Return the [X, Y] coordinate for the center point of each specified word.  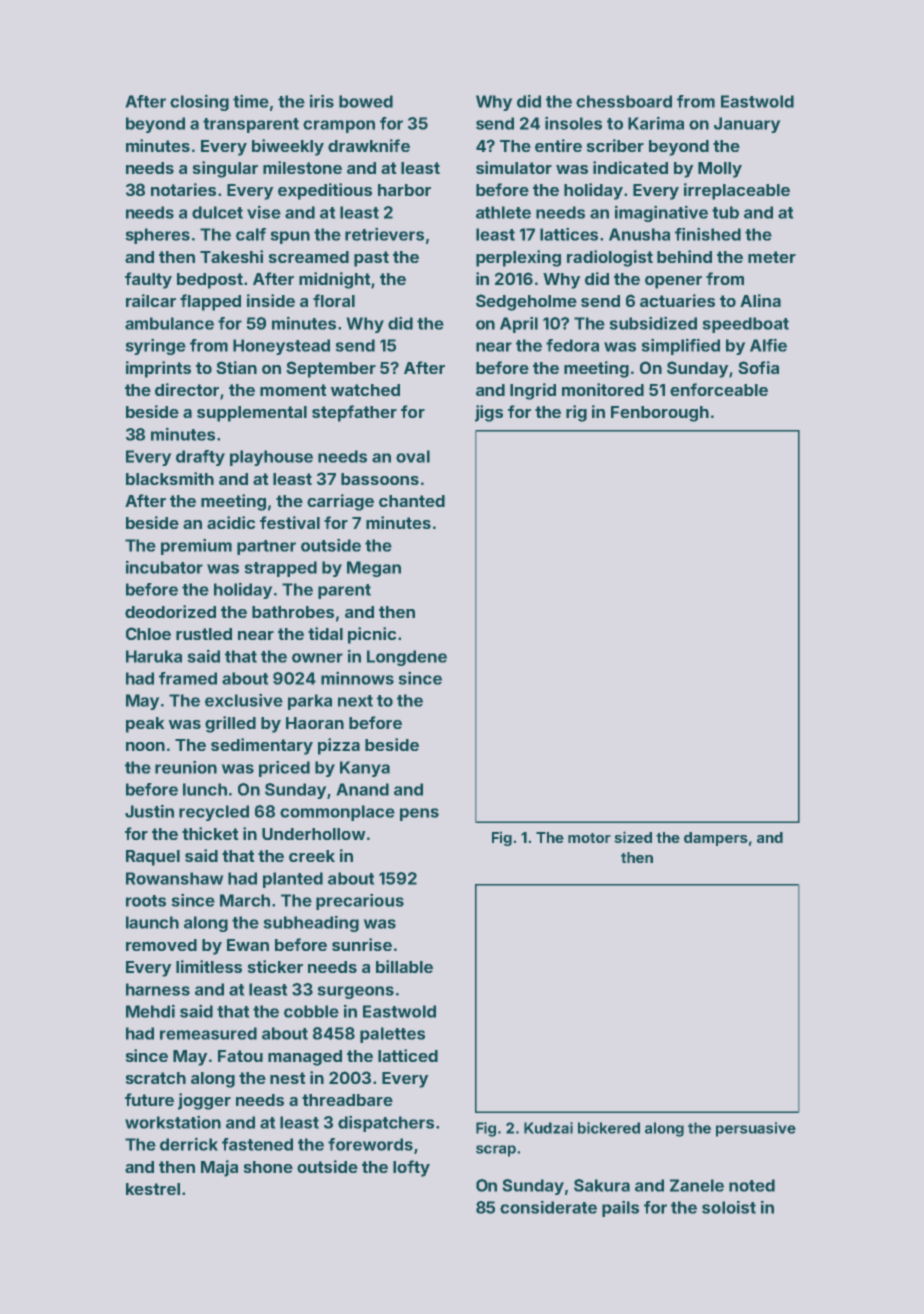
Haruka [154, 656]
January [747, 125]
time [251, 101]
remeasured [208, 1033]
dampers [716, 839]
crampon [339, 126]
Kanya [365, 769]
